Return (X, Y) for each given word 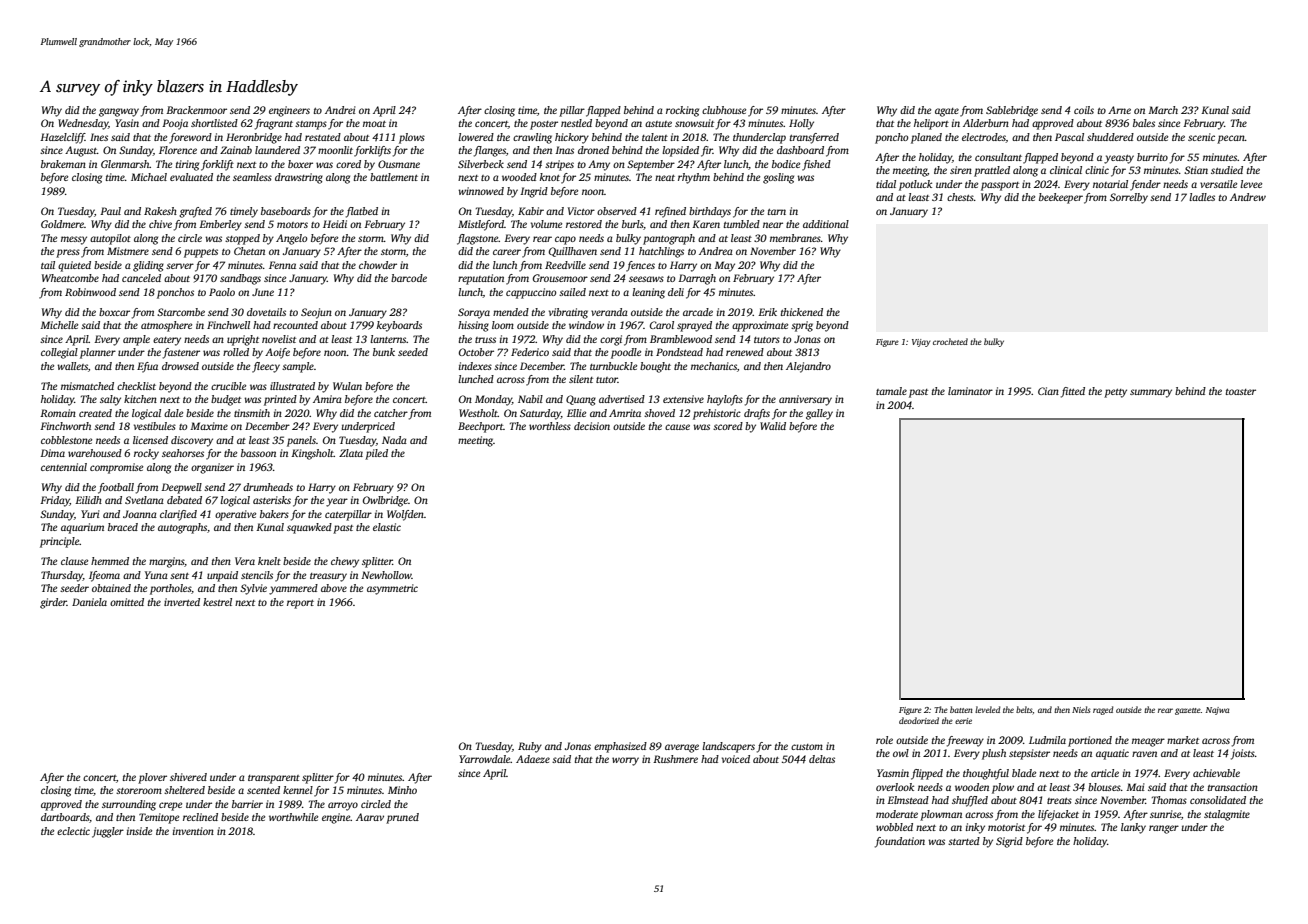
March (1163, 110)
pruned (402, 818)
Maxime (209, 426)
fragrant (274, 124)
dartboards (65, 817)
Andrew (1248, 197)
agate (947, 112)
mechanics (714, 366)
